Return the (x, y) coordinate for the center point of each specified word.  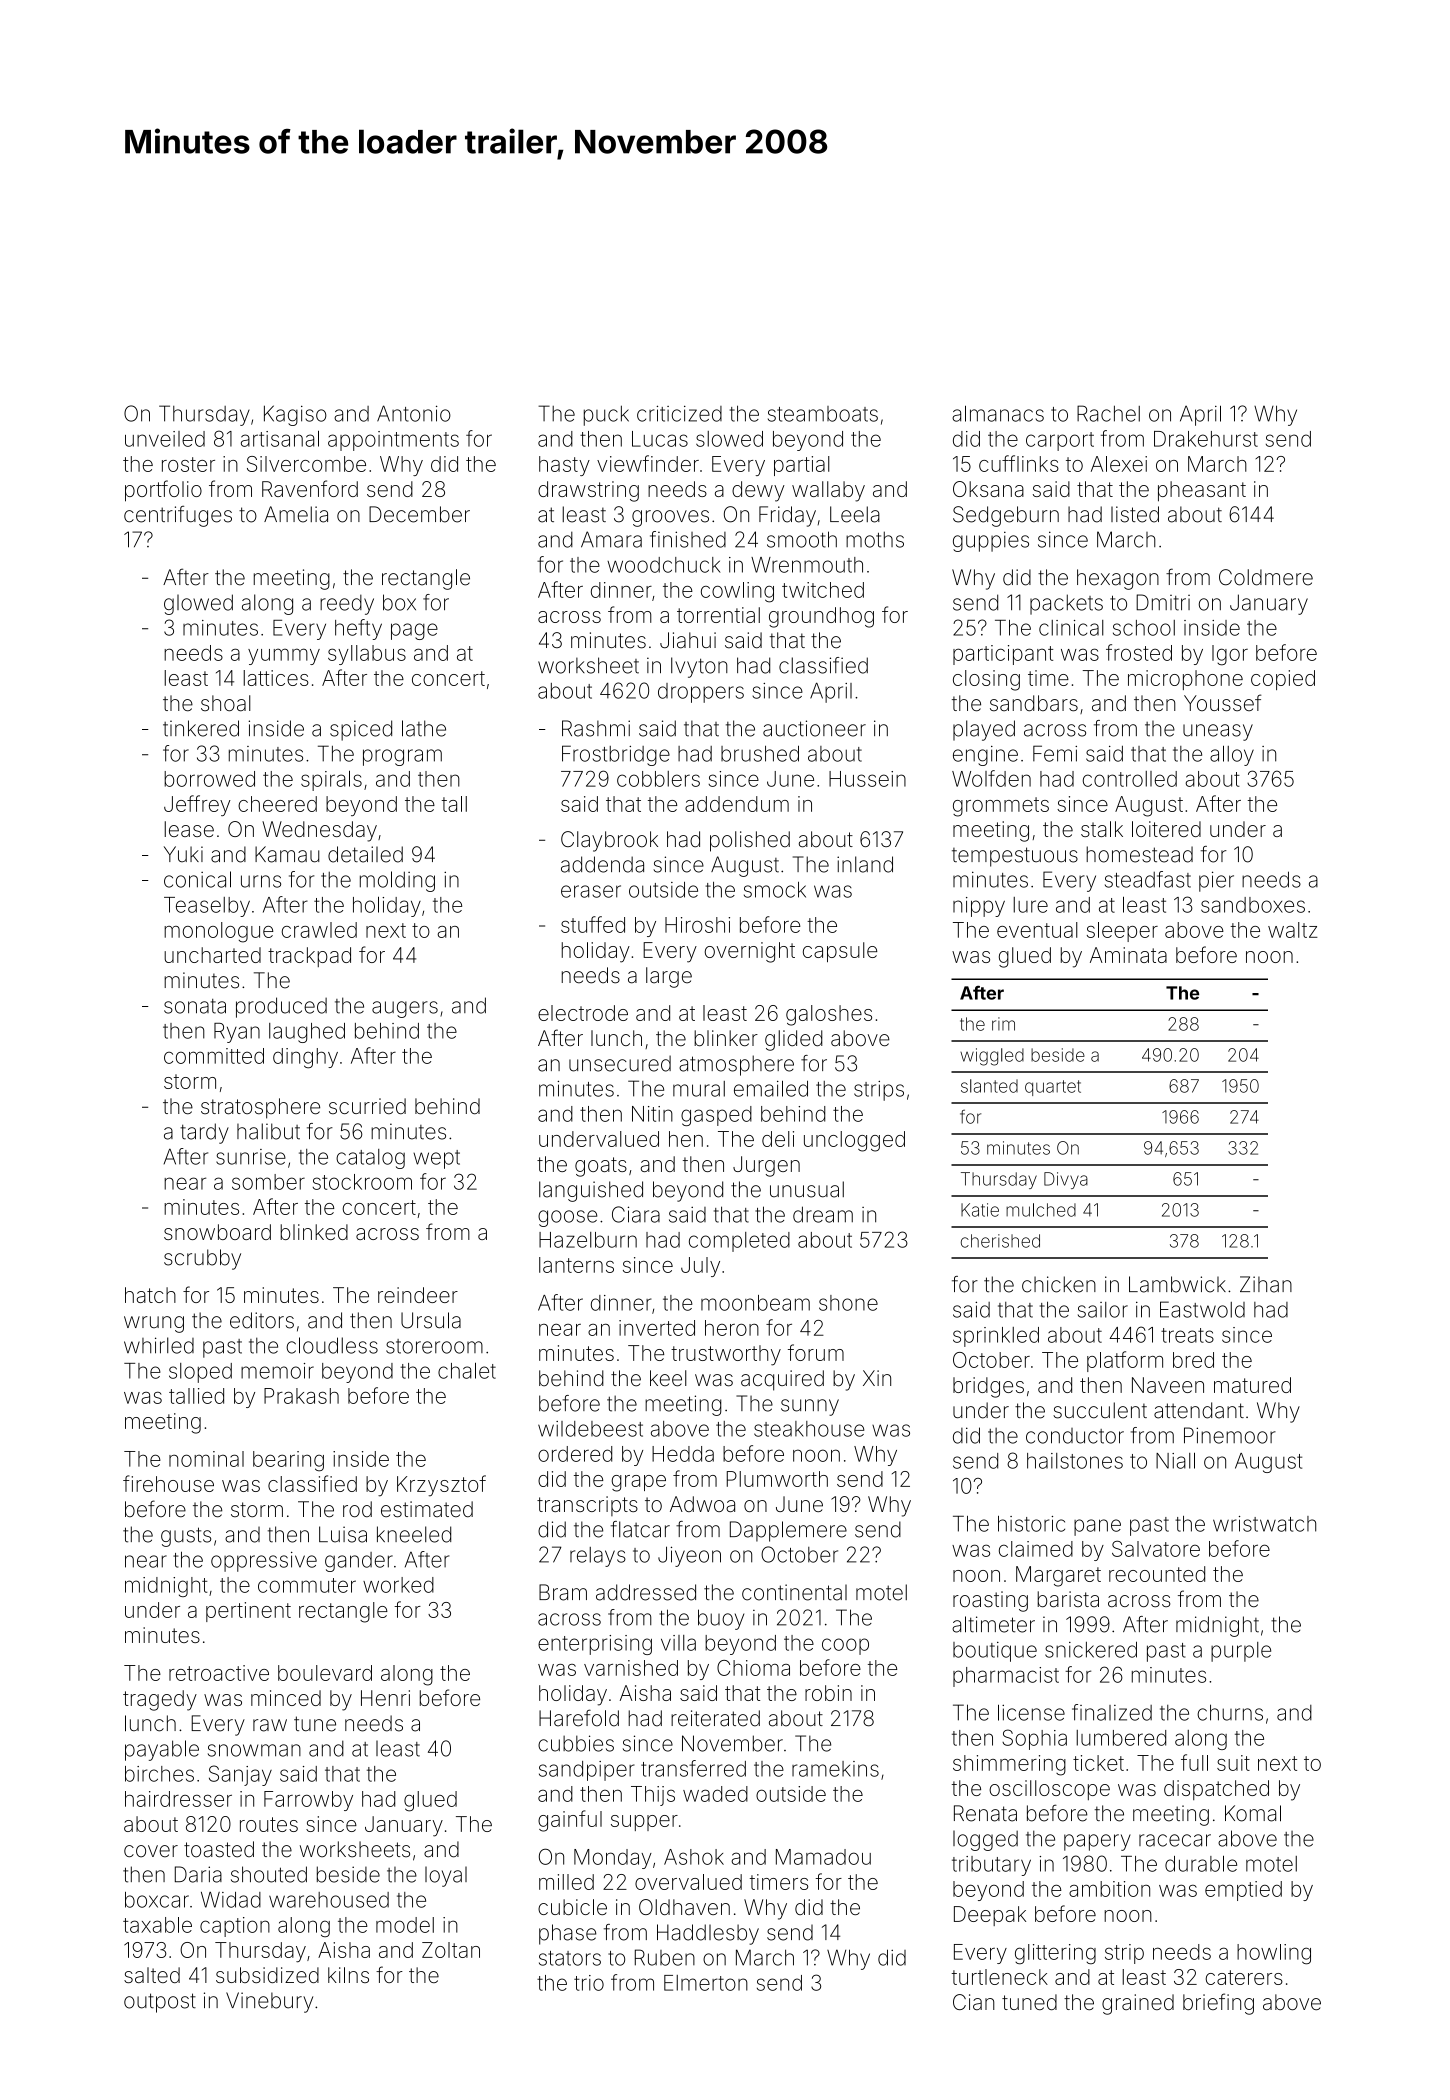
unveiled (165, 439)
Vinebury (269, 2002)
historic (1031, 1524)
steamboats (823, 414)
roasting (990, 1601)
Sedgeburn (1006, 516)
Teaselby (207, 907)
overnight (750, 952)
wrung (154, 1324)
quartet (1053, 1088)
